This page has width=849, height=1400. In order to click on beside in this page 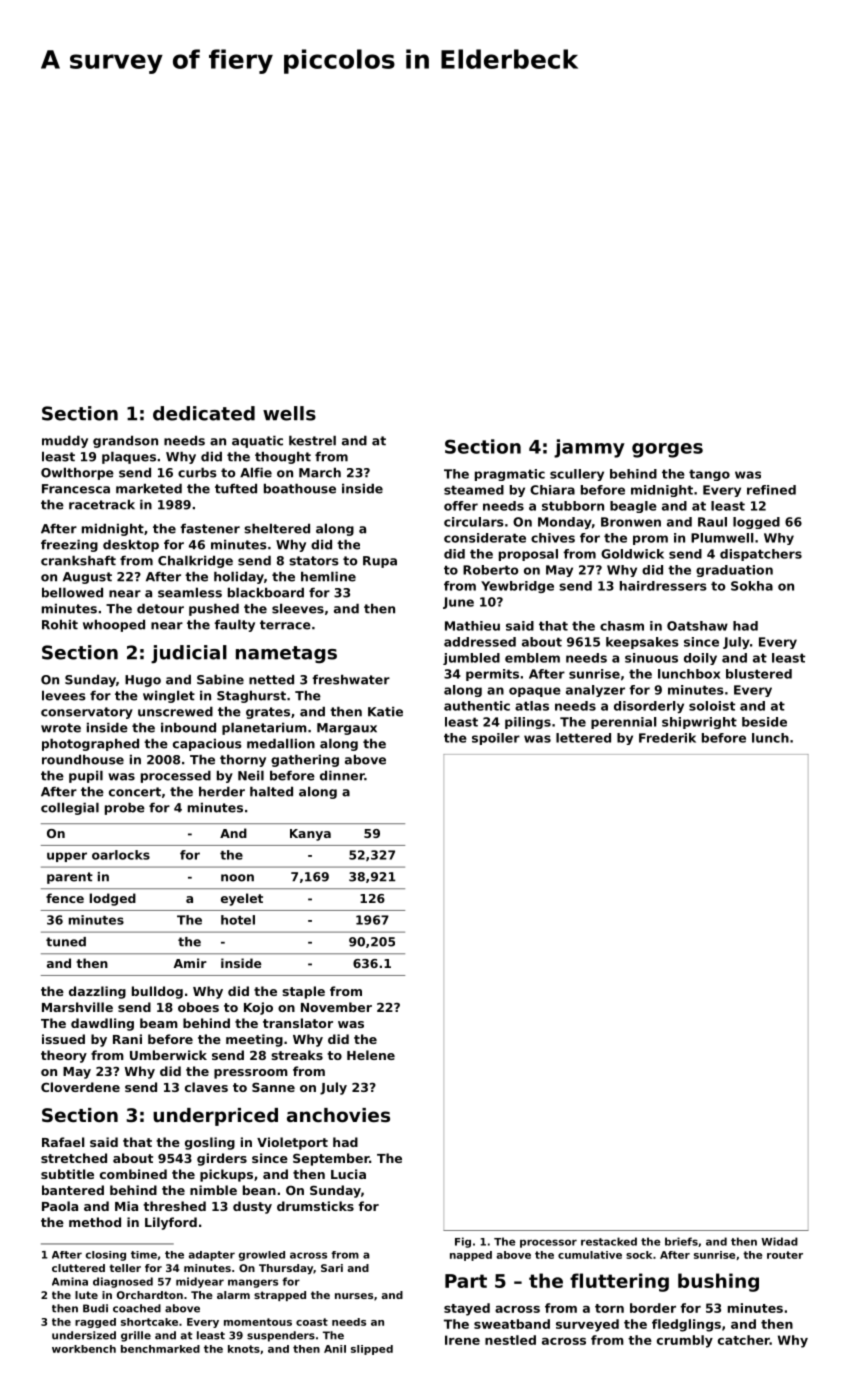, I will do `click(764, 722)`.
